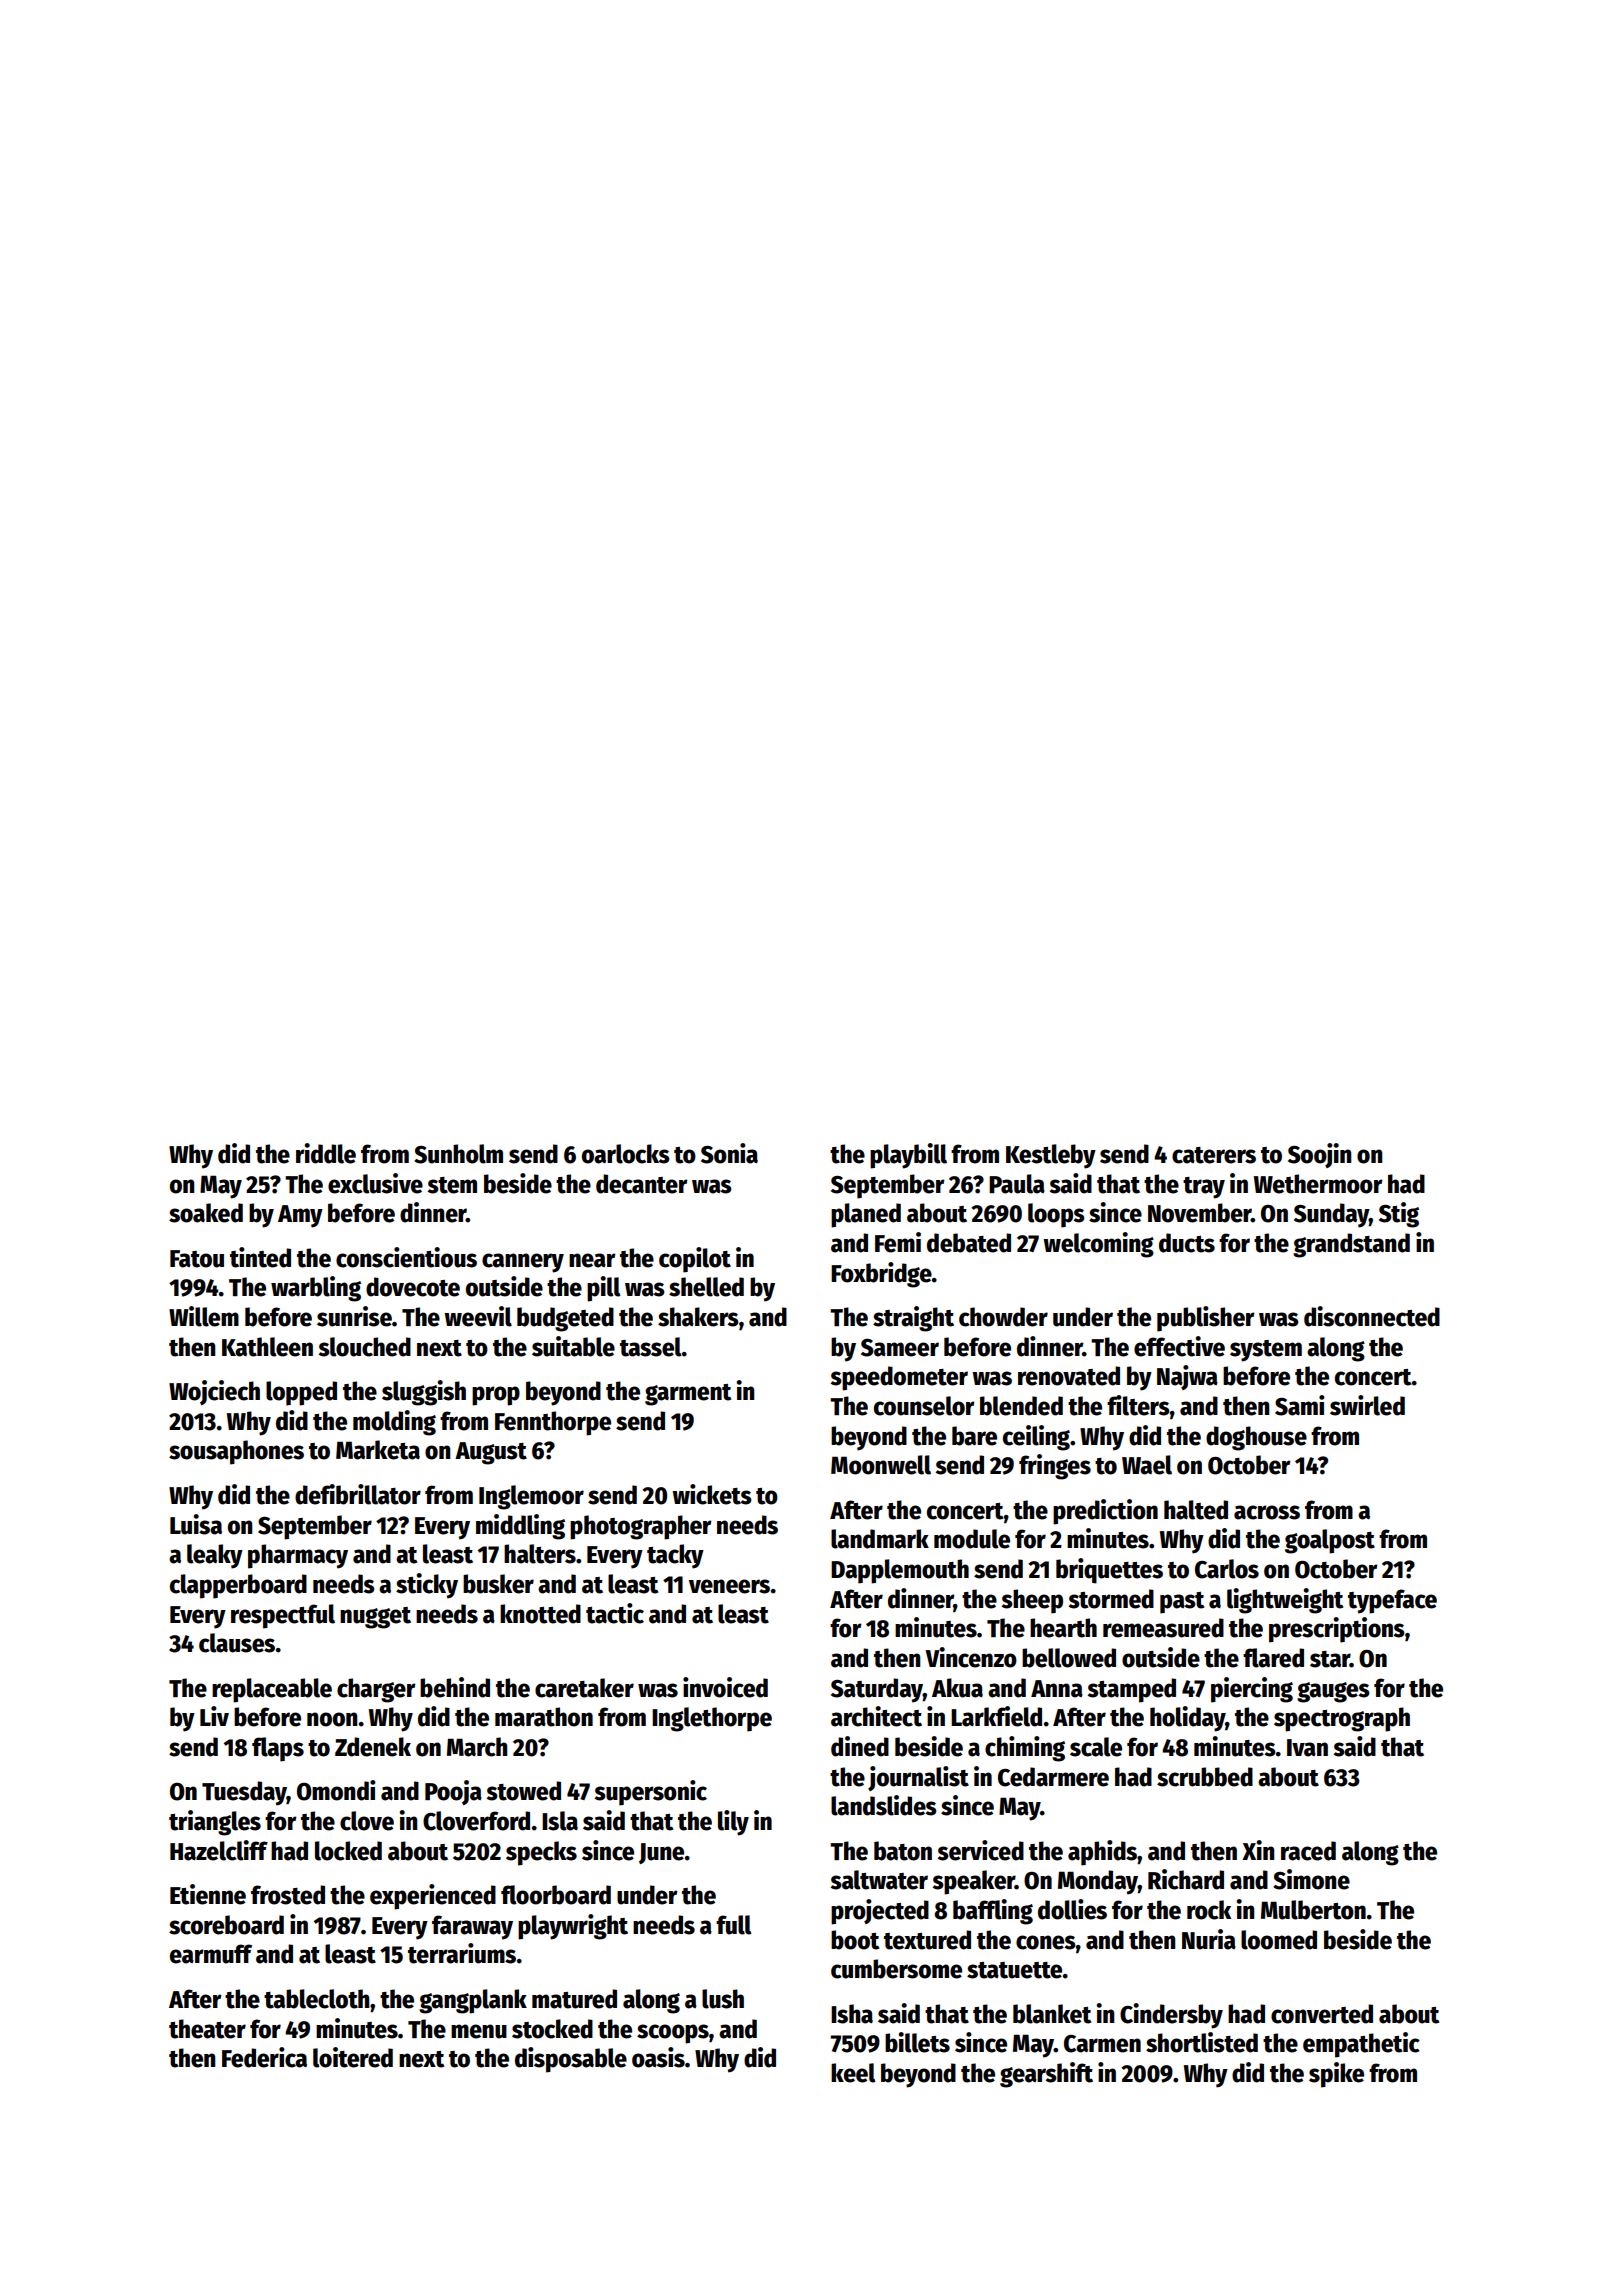  What do you see at coordinates (1187, 1377) in the screenshot?
I see `Najwa` at bounding box center [1187, 1377].
